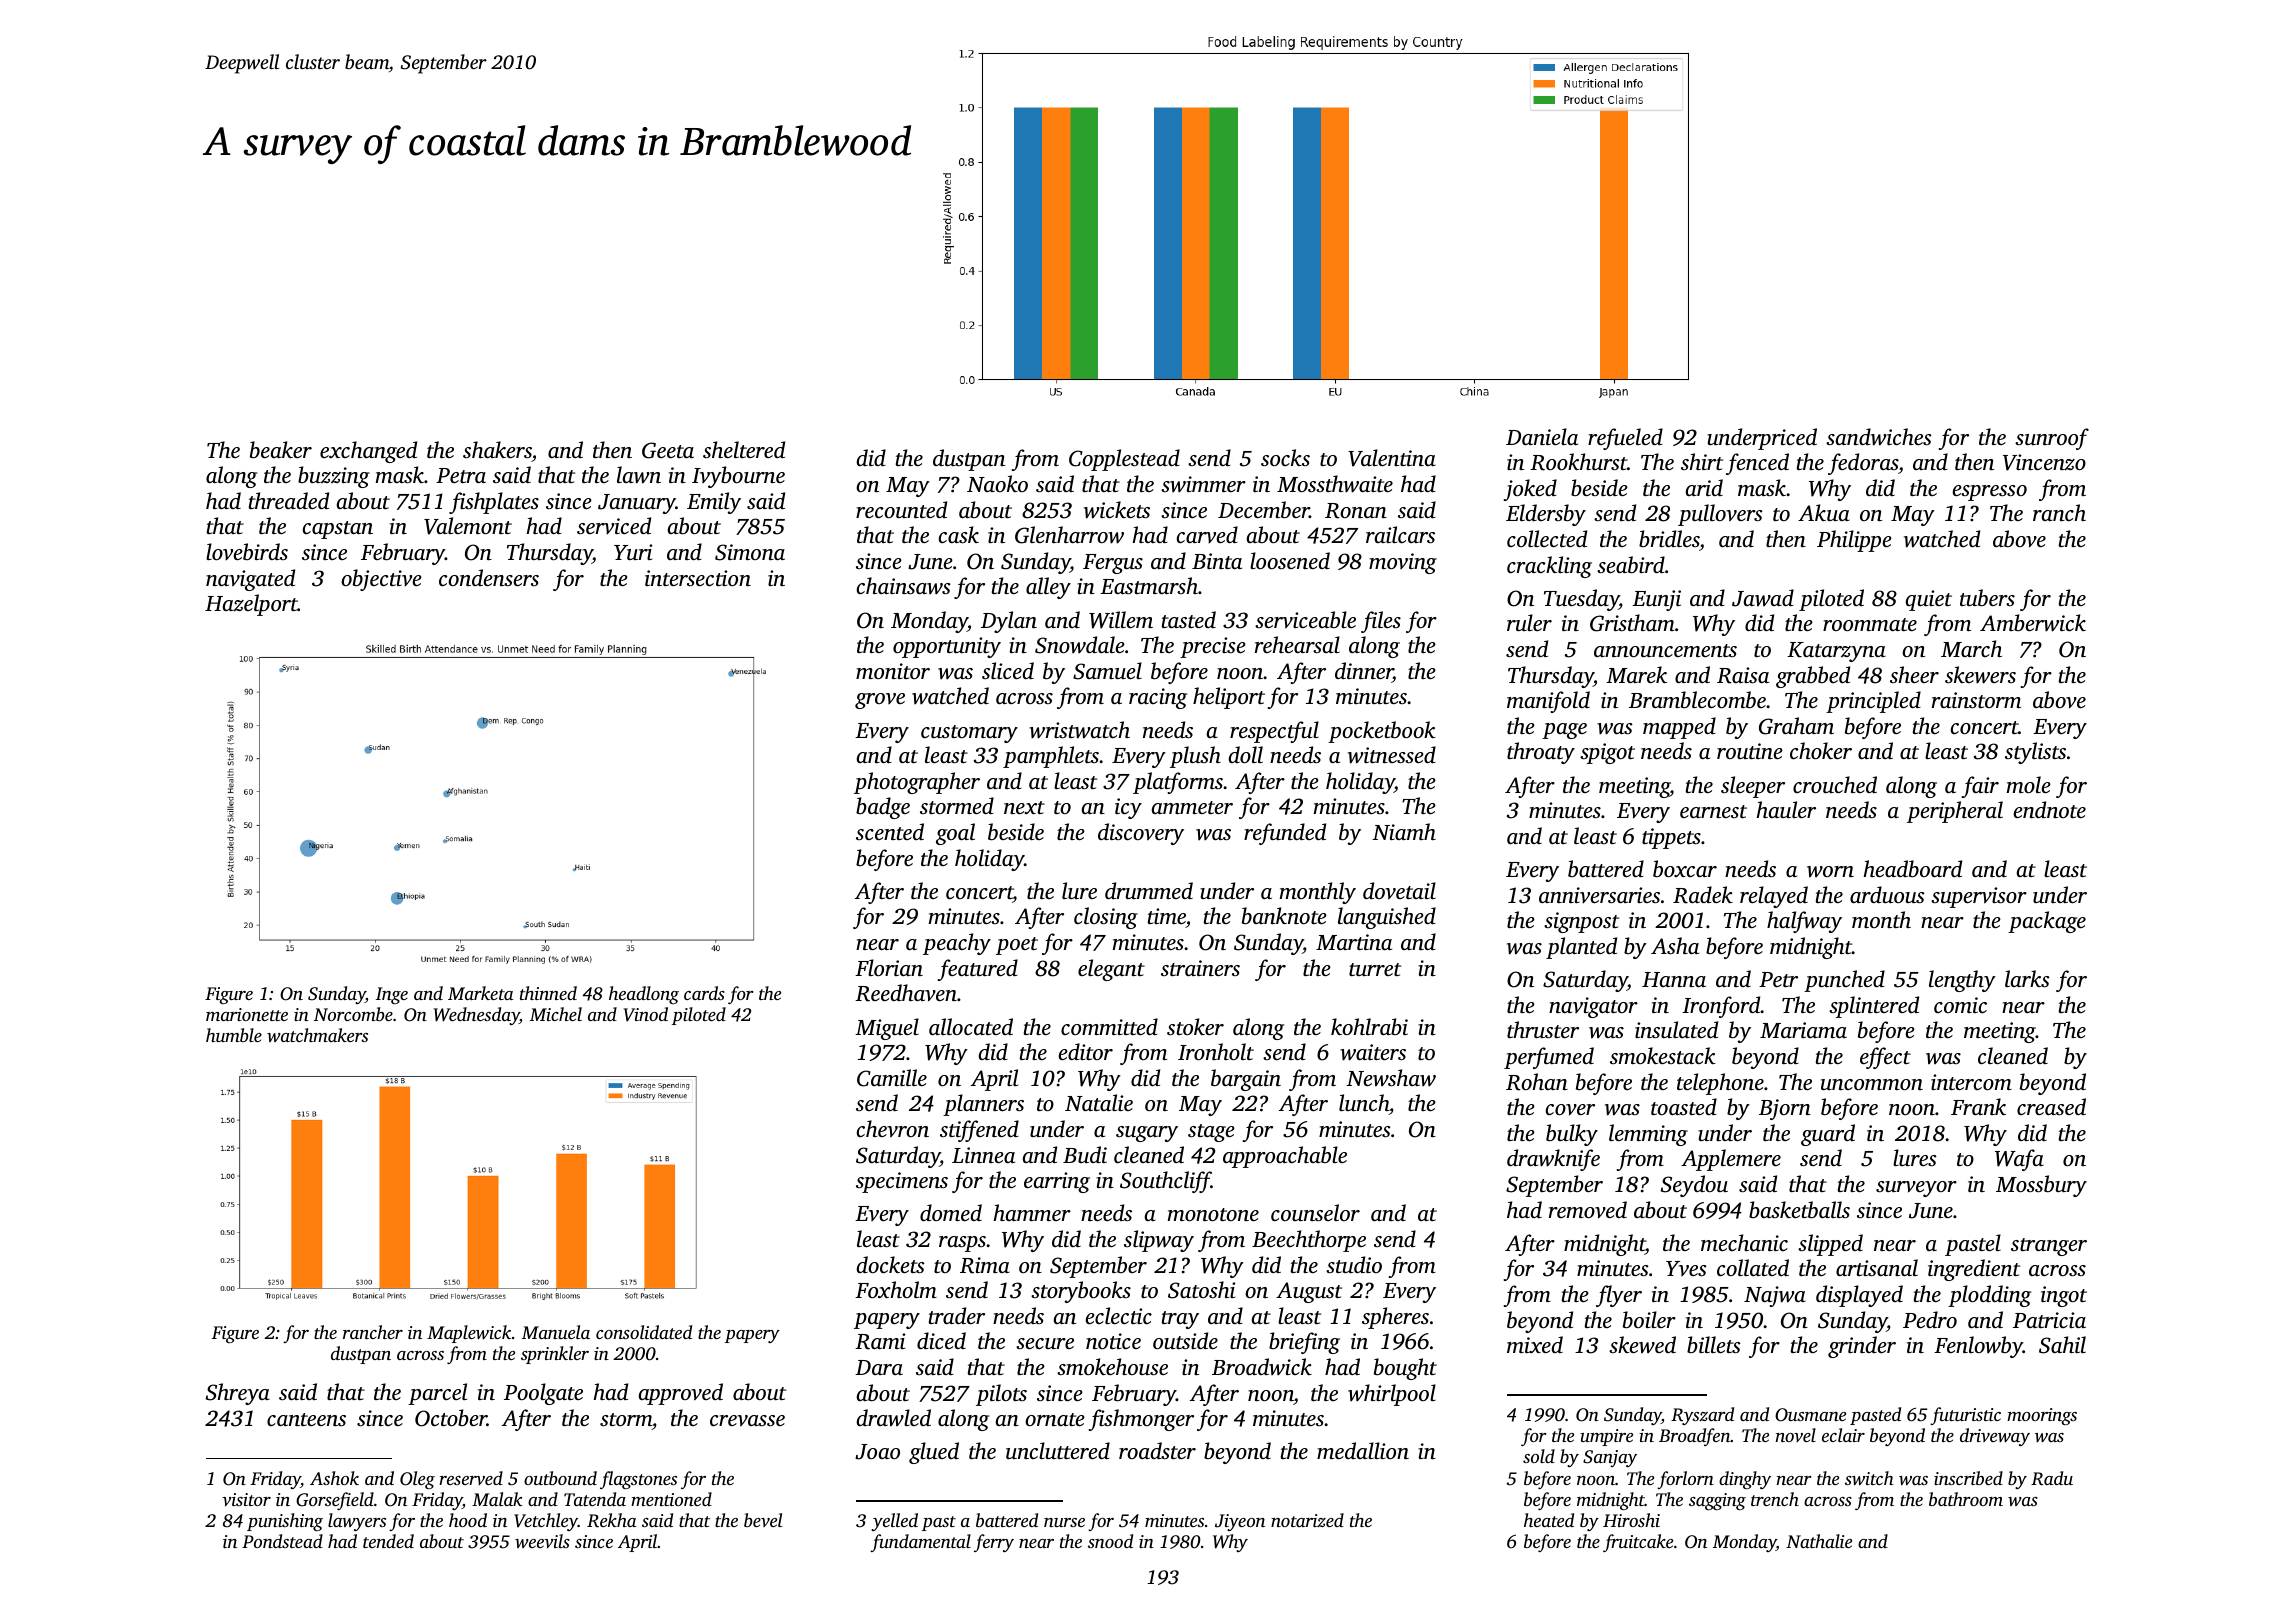 This page has width=2292, height=1620. I want to click on languished, so click(1387, 918).
